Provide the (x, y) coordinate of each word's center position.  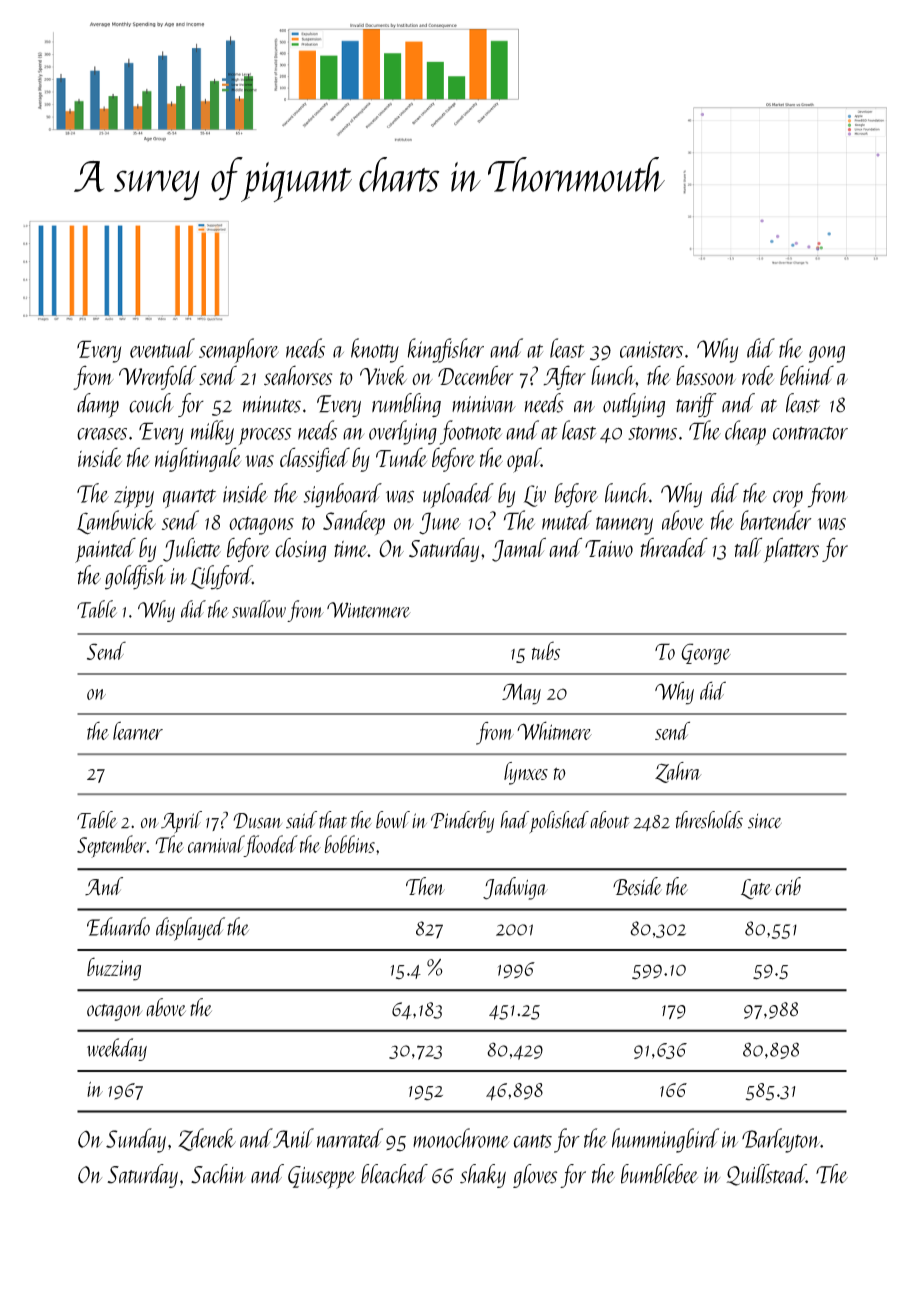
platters (791, 550)
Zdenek (207, 1139)
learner (138, 730)
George (706, 654)
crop (788, 499)
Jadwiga (515, 888)
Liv (535, 496)
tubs (546, 650)
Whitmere (554, 730)
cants (532, 1141)
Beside (637, 886)
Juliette (192, 549)
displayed (190, 929)
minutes (272, 404)
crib (788, 886)
